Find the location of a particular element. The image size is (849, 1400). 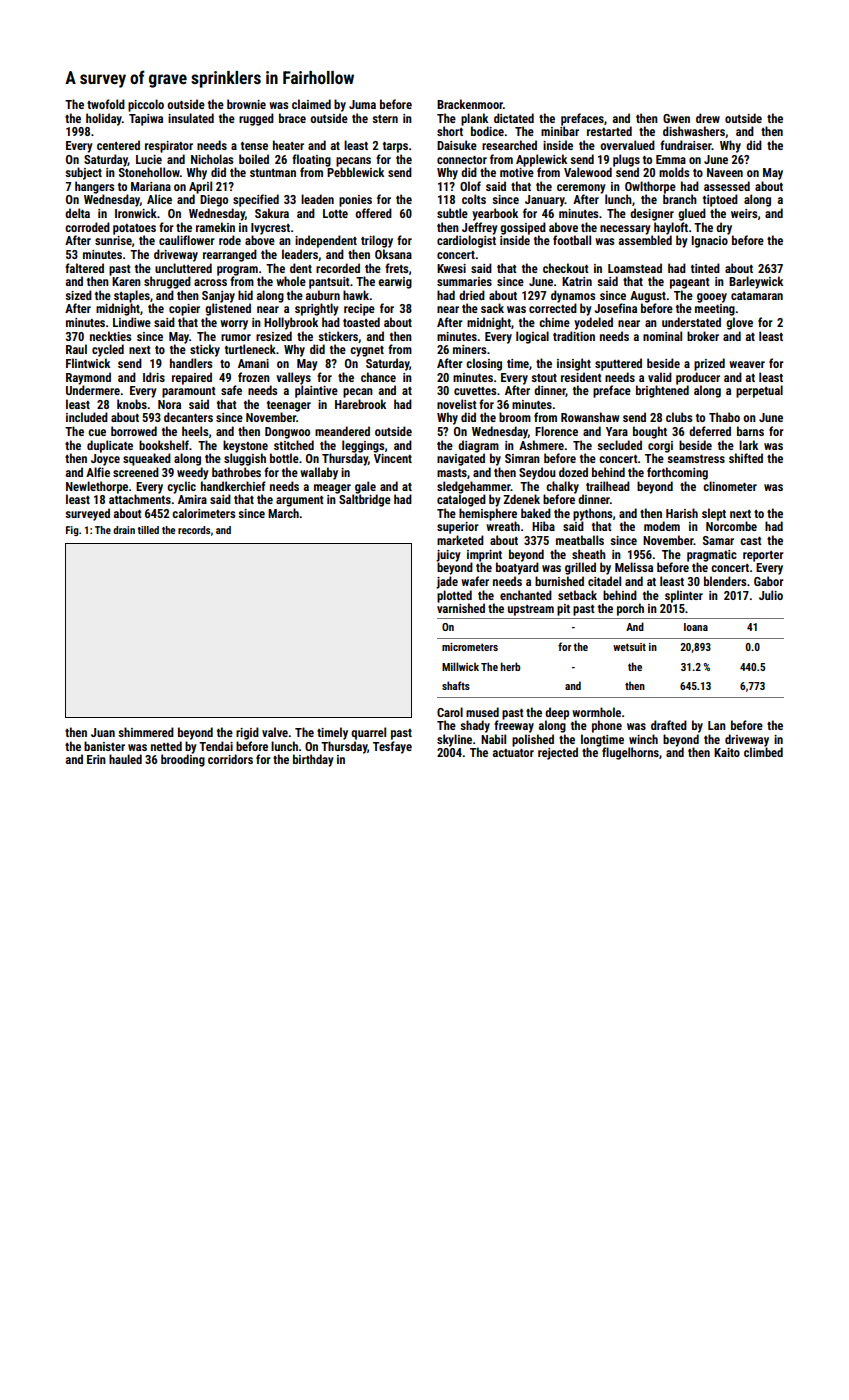

brooding is located at coordinates (183, 760).
